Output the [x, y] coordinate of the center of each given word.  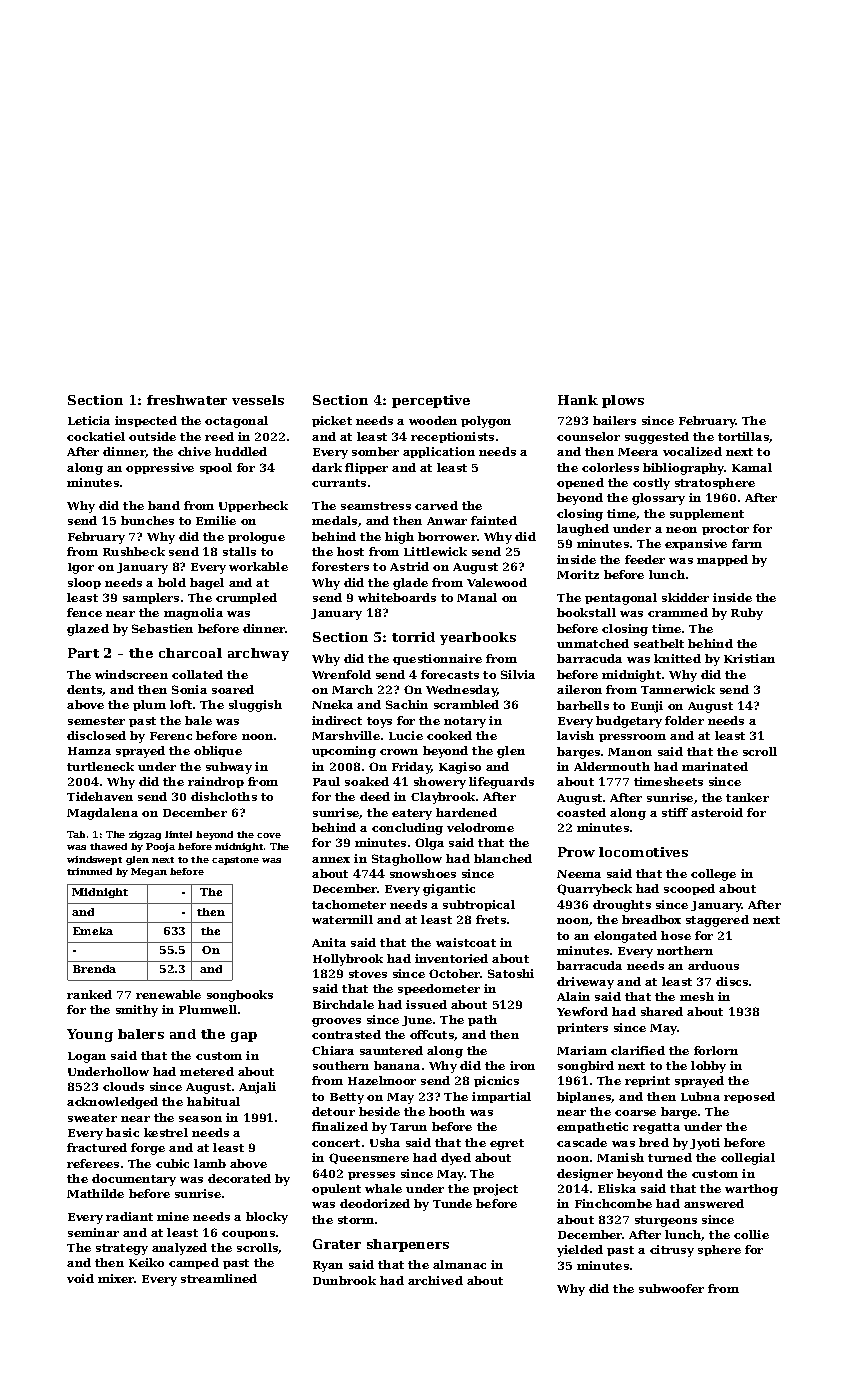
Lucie [406, 735]
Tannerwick [678, 689]
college [713, 875]
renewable [168, 994]
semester [96, 721]
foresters [340, 566]
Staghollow [407, 860]
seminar [93, 1232]
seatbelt [659, 643]
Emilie [216, 520]
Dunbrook [344, 1280]
